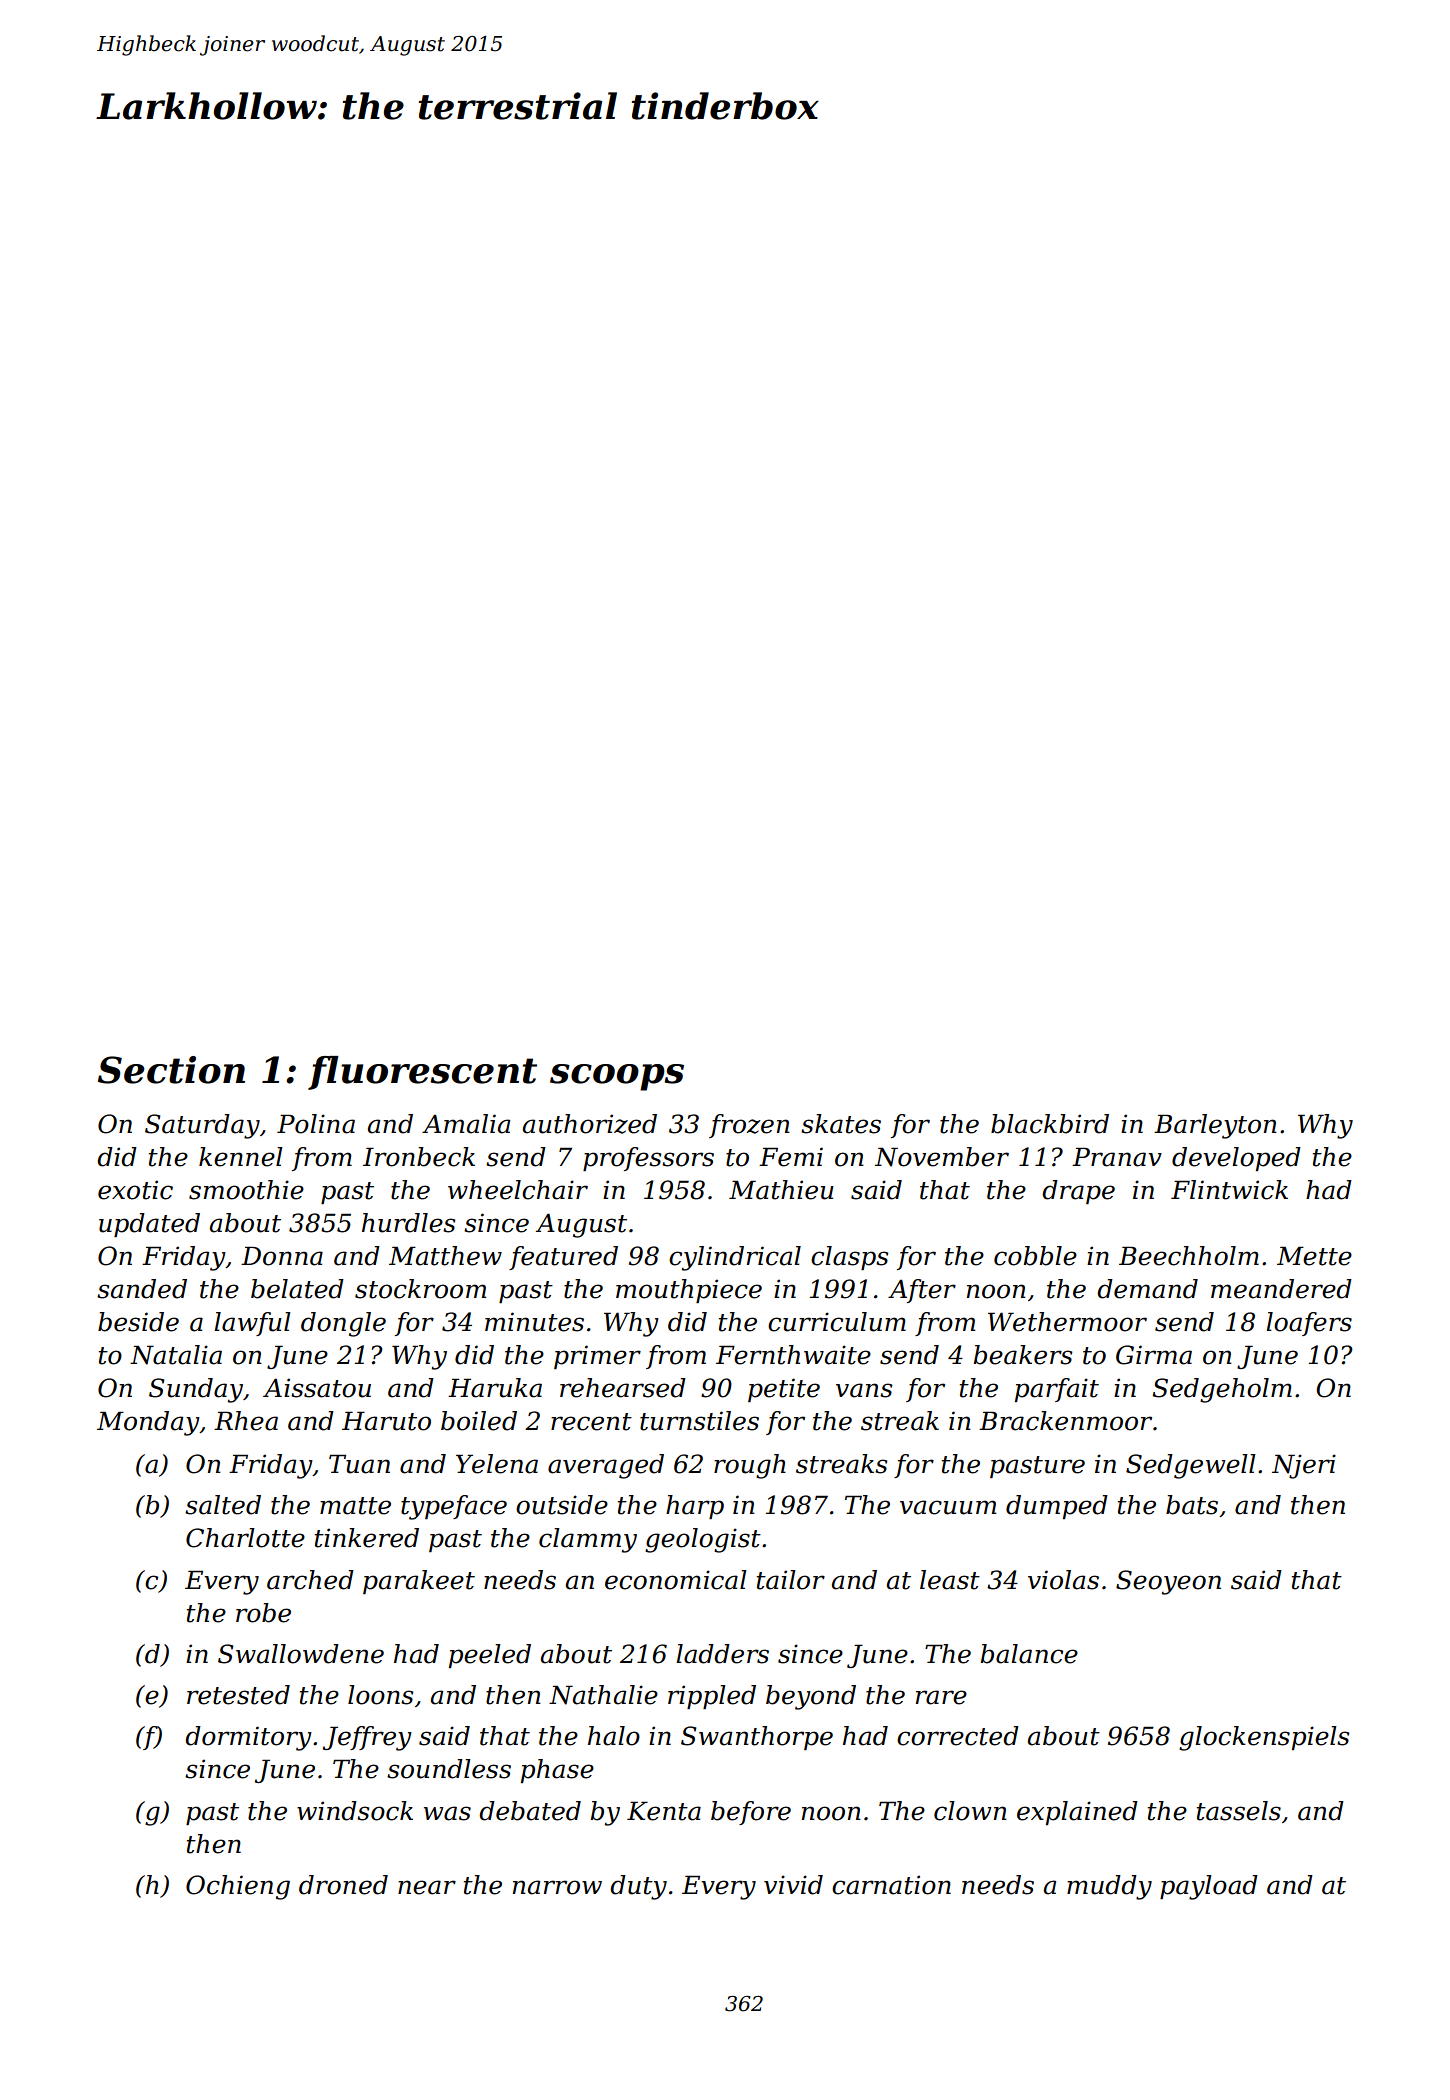 The height and width of the screenshot is (2100, 1450). Describe the element at coordinates (750, 1466) in the screenshot. I see `rough` at that location.
